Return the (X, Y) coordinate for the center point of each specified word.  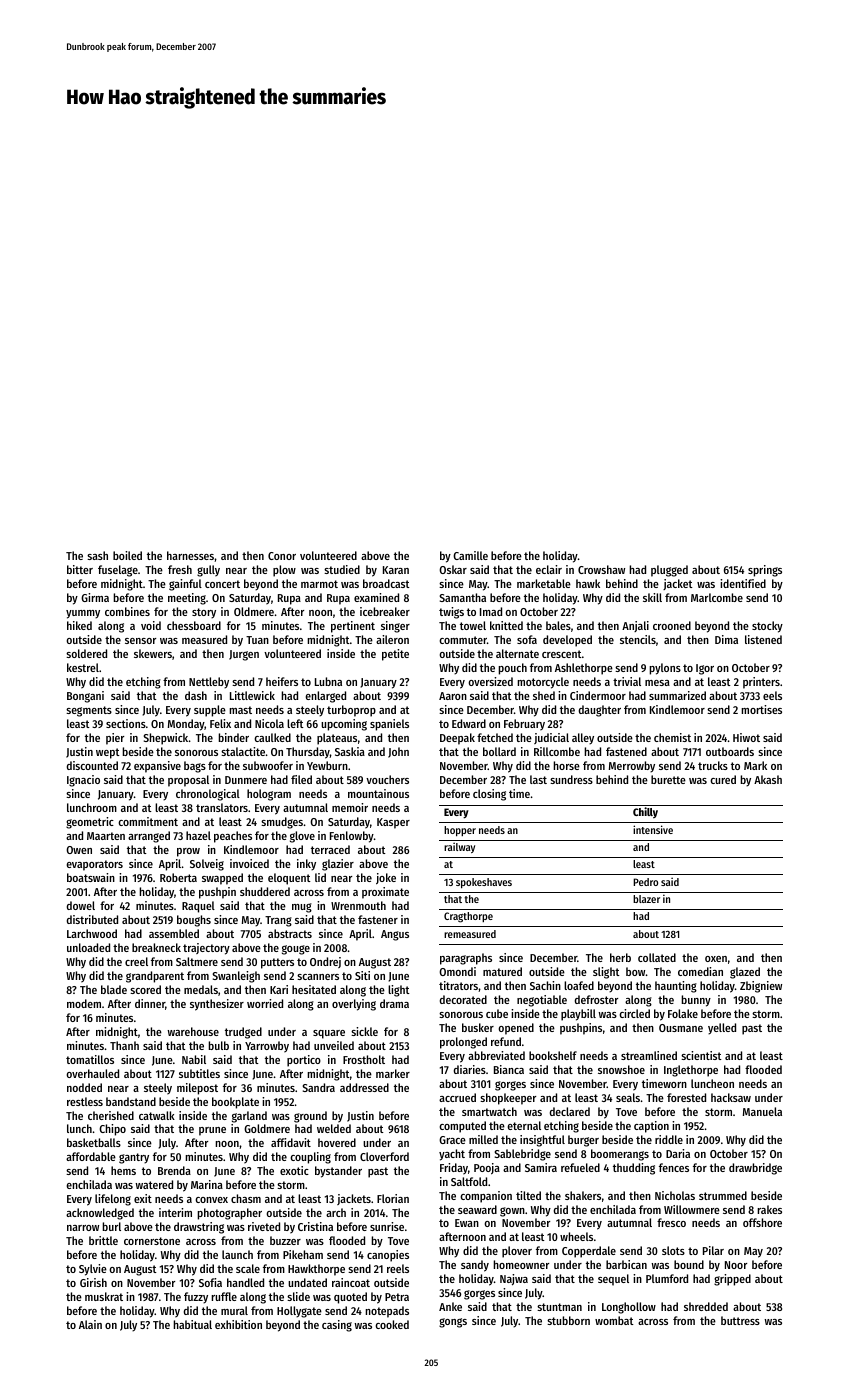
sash (97, 555)
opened (516, 1029)
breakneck (156, 947)
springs (765, 571)
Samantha (462, 597)
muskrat (104, 1296)
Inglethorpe (691, 1071)
